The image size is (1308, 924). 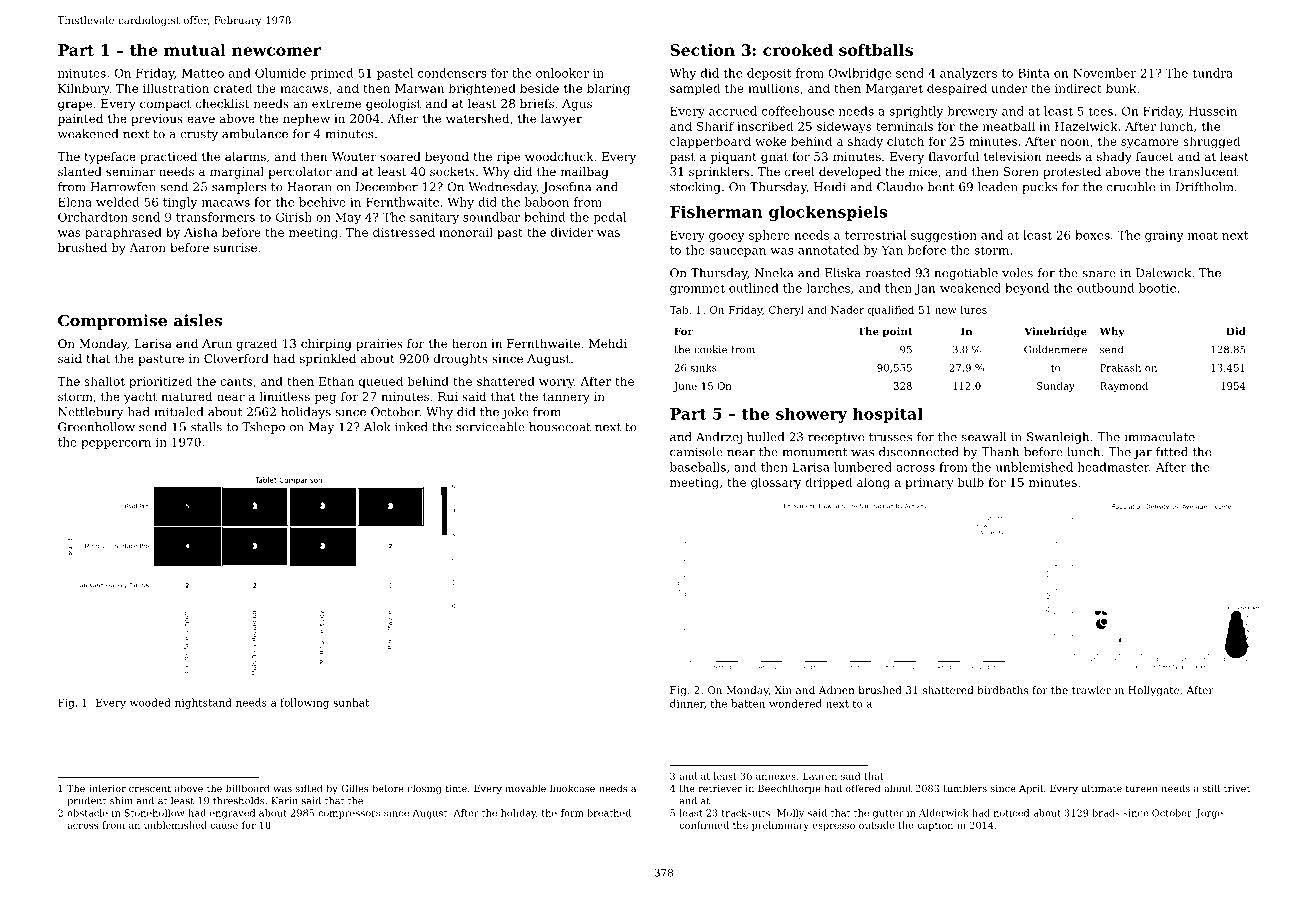 I want to click on Kilnbury, so click(x=84, y=89).
